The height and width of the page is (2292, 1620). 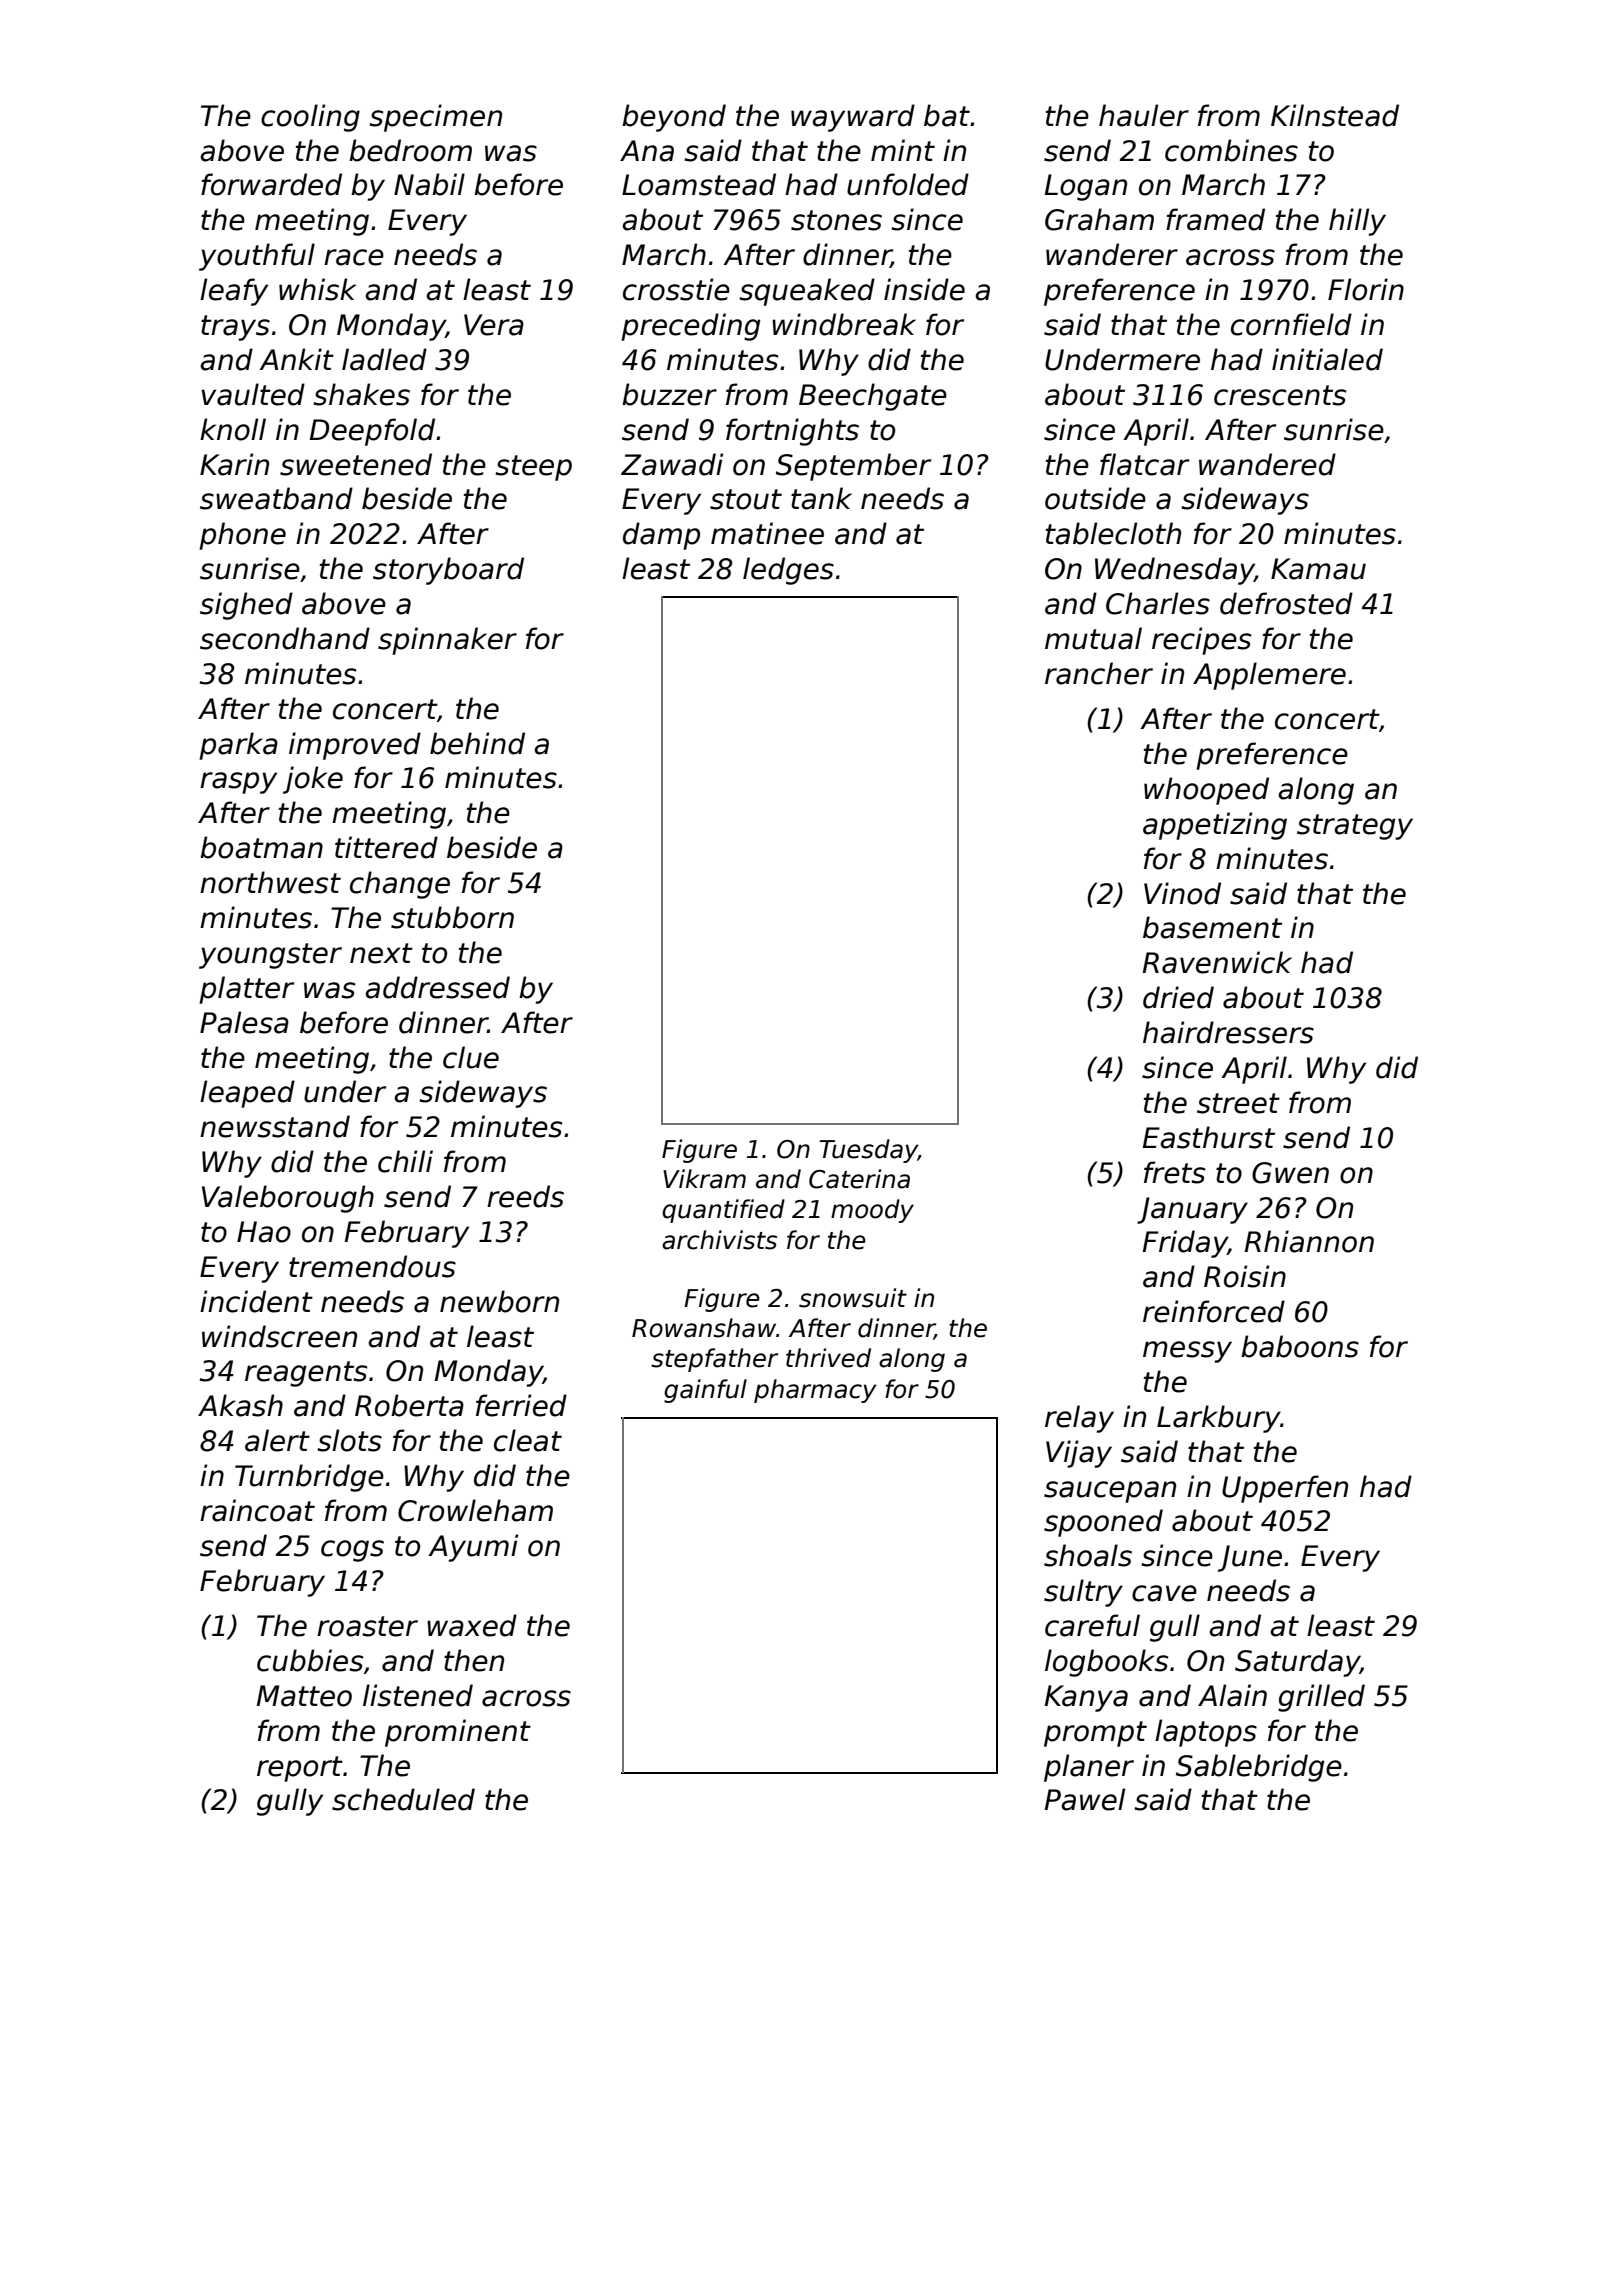 What do you see at coordinates (661, 536) in the page?
I see `damp` at bounding box center [661, 536].
